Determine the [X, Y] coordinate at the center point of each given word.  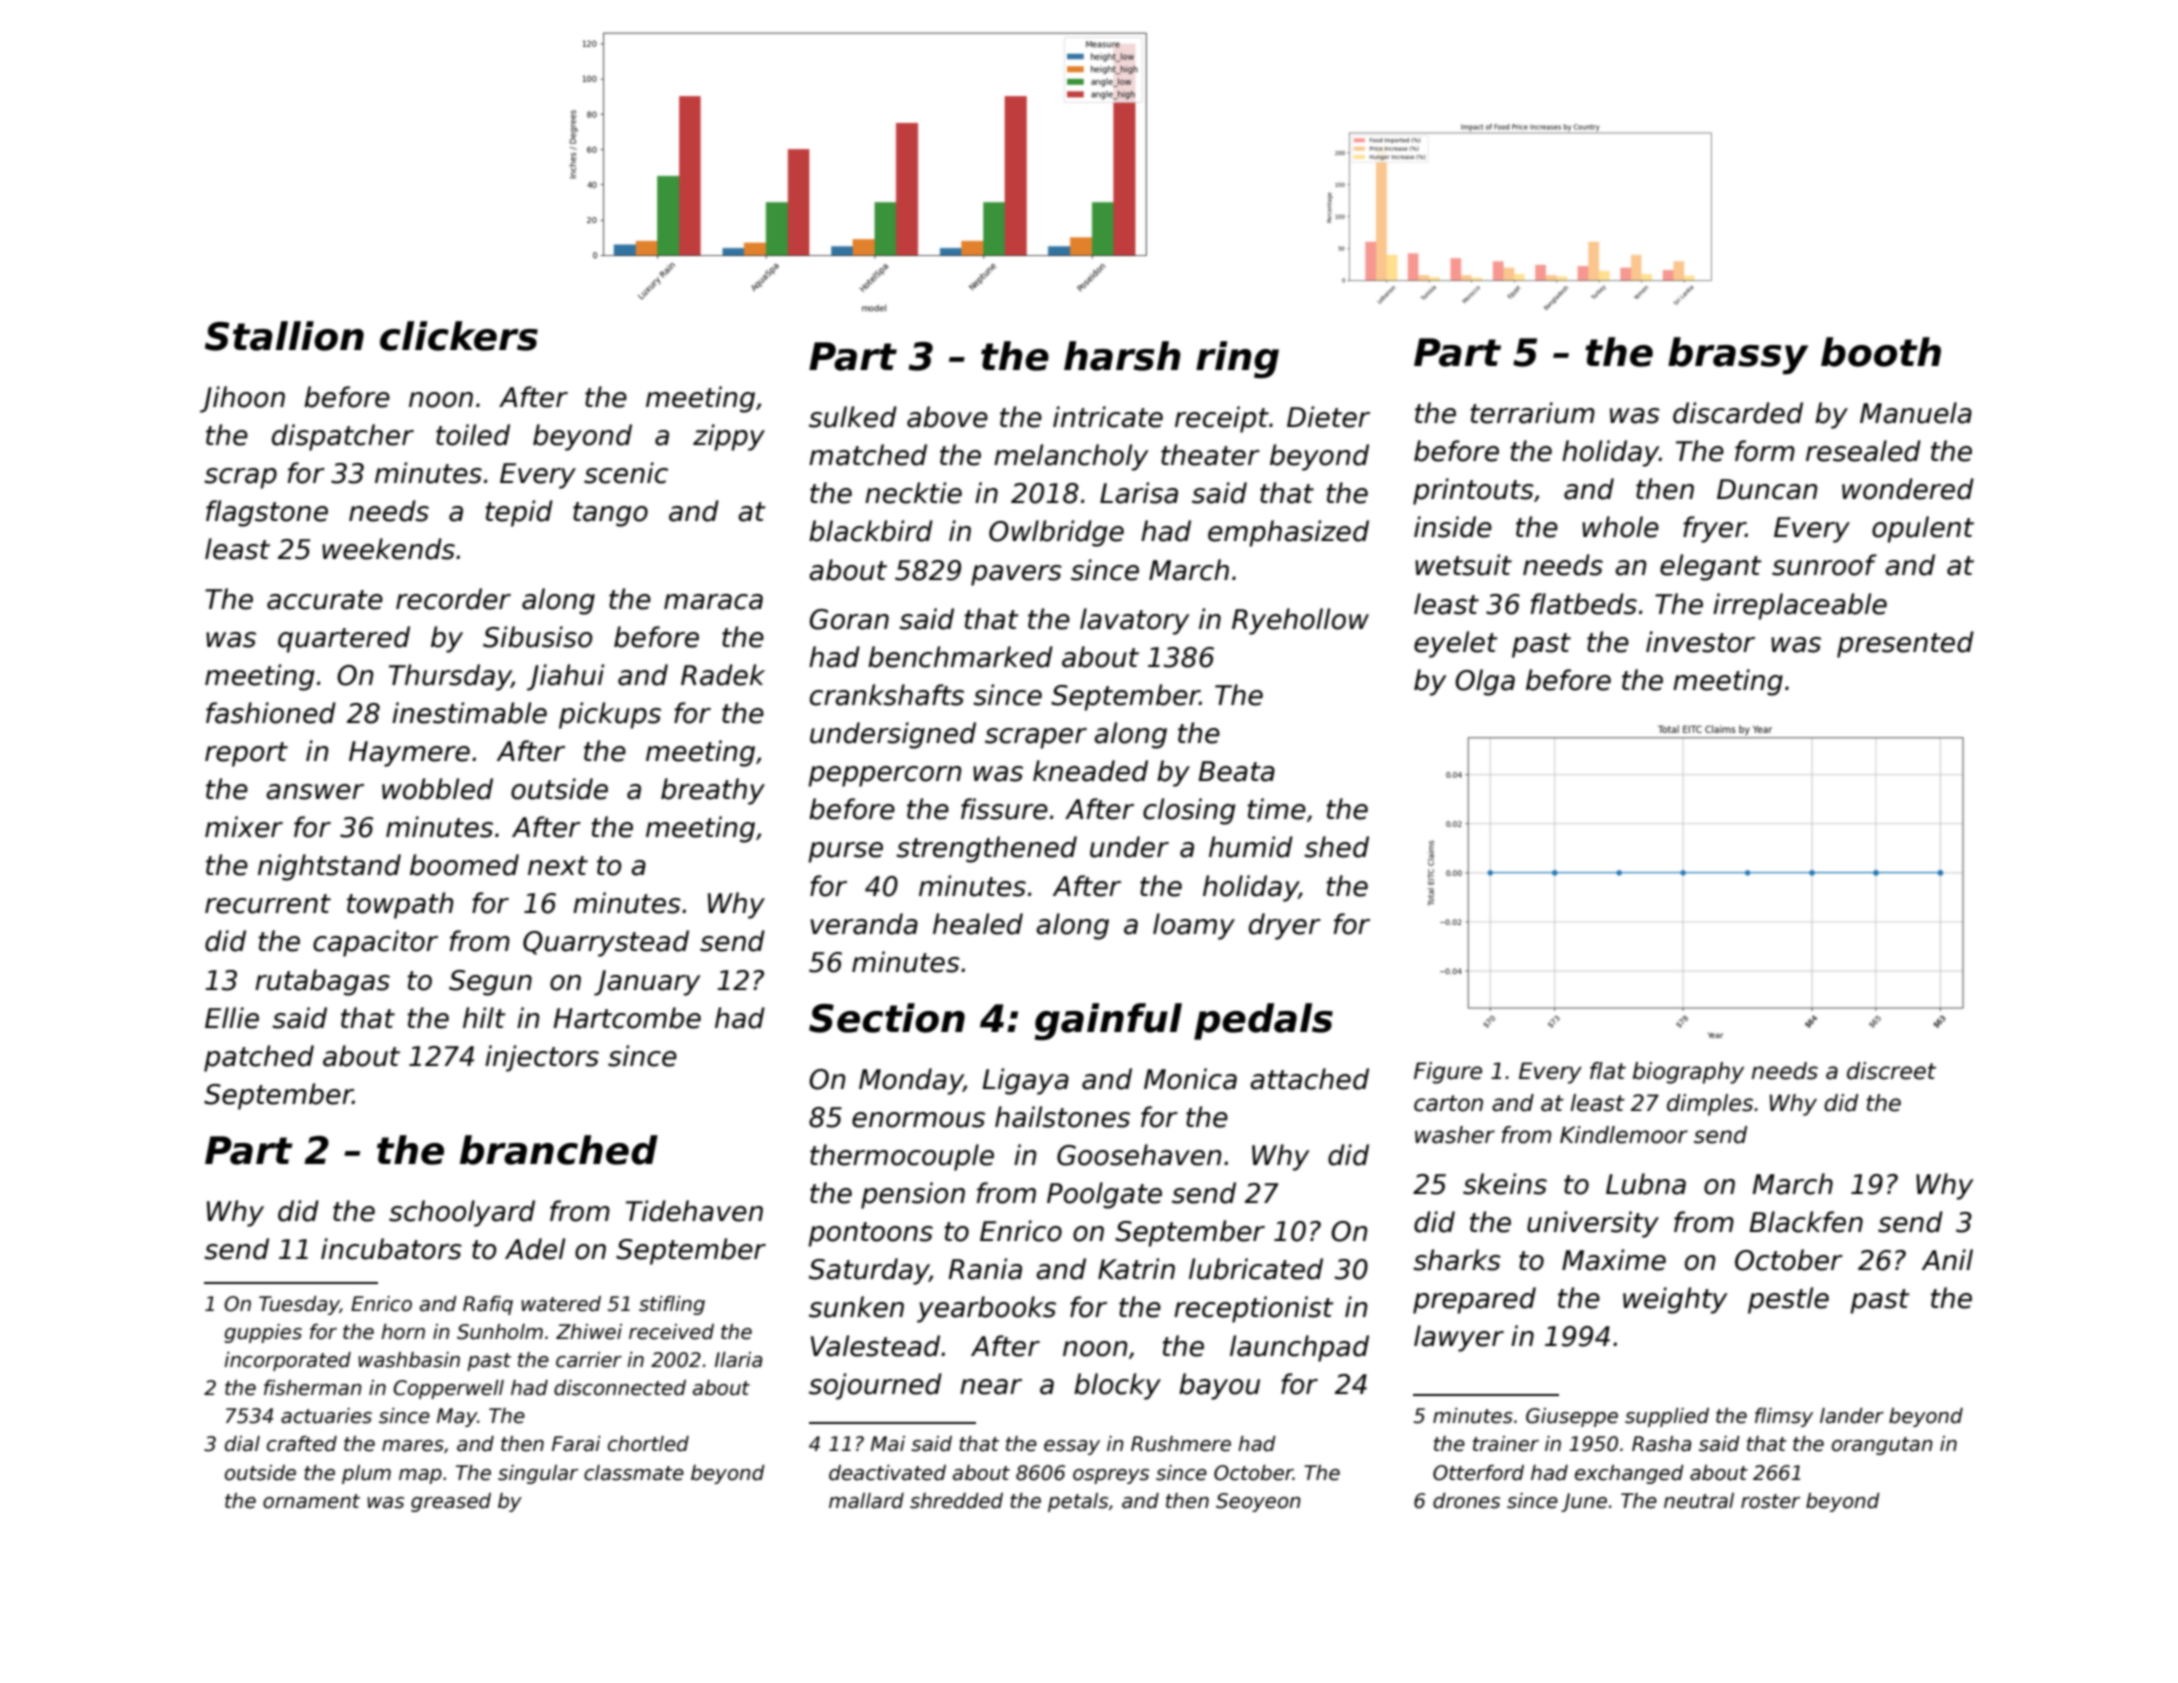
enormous [918, 1120]
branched [559, 1150]
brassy [1738, 356]
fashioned [271, 713]
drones [1466, 1501]
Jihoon [242, 399]
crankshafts [887, 695]
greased [451, 1502]
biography [1688, 1073]
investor [1700, 642]
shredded [956, 1501]
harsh [1122, 356]
